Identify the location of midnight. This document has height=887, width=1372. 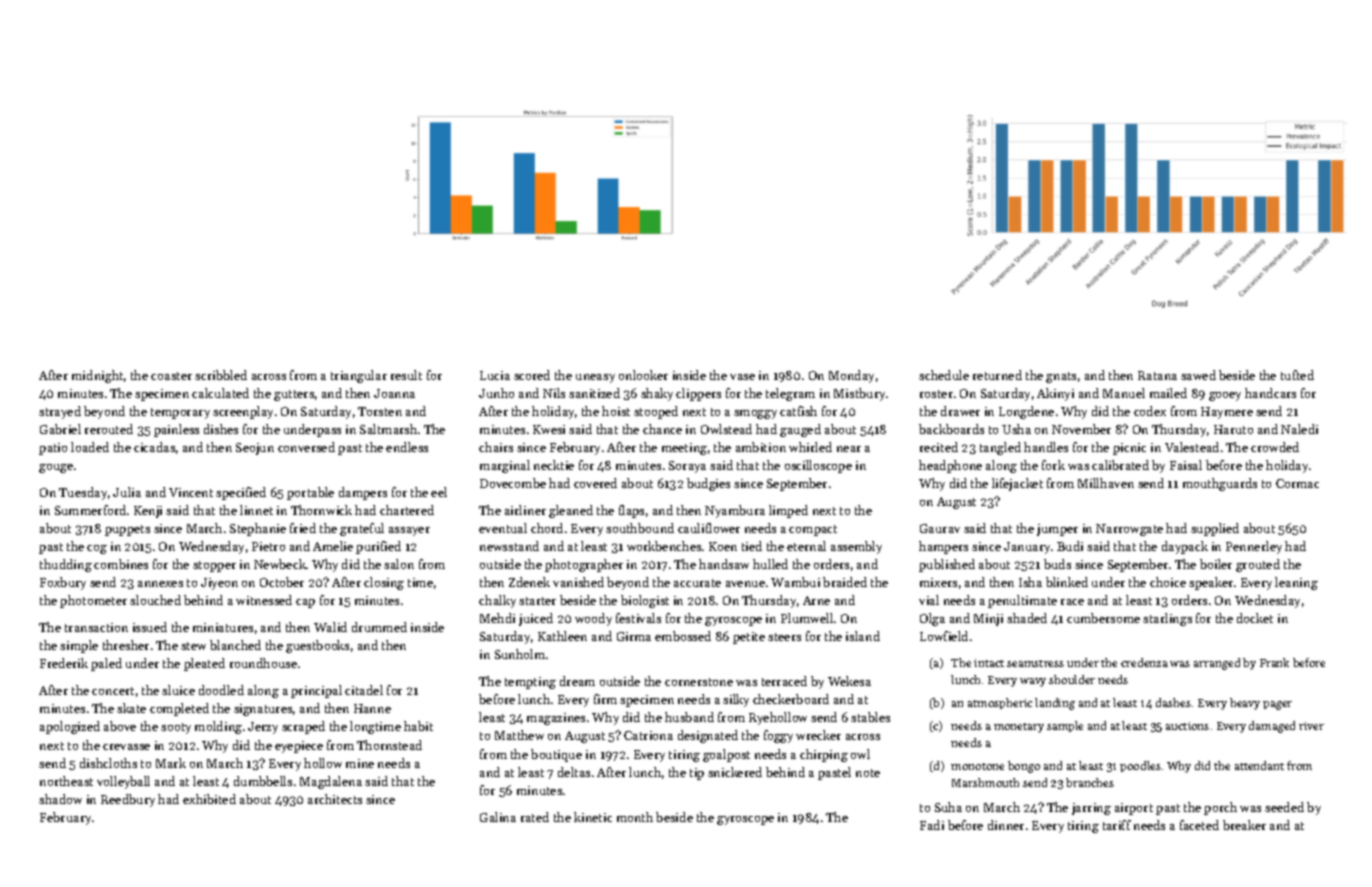
(97, 376).
